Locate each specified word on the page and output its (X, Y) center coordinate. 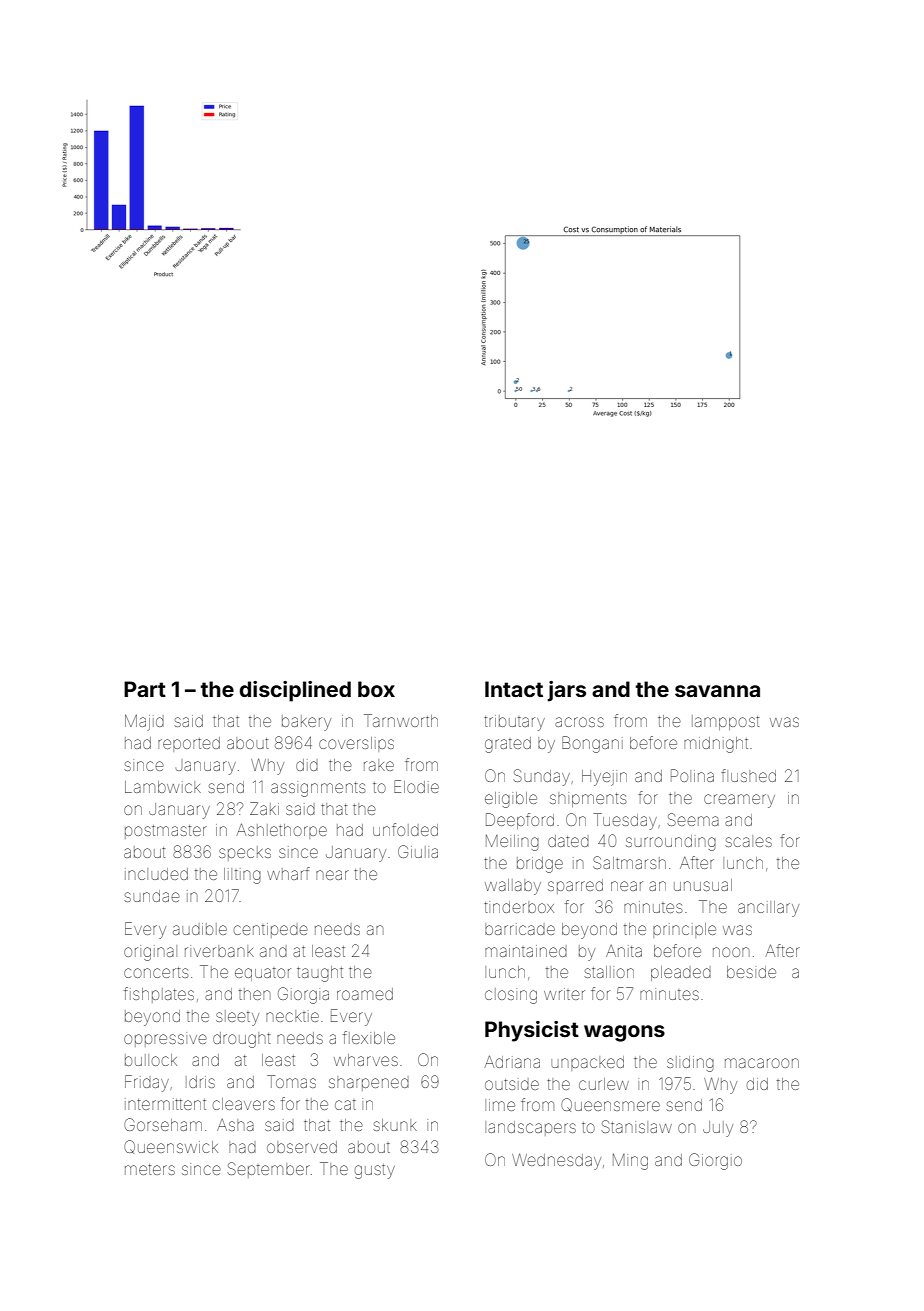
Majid (144, 722)
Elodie (416, 786)
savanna (717, 691)
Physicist (532, 1031)
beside (751, 972)
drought (242, 1040)
